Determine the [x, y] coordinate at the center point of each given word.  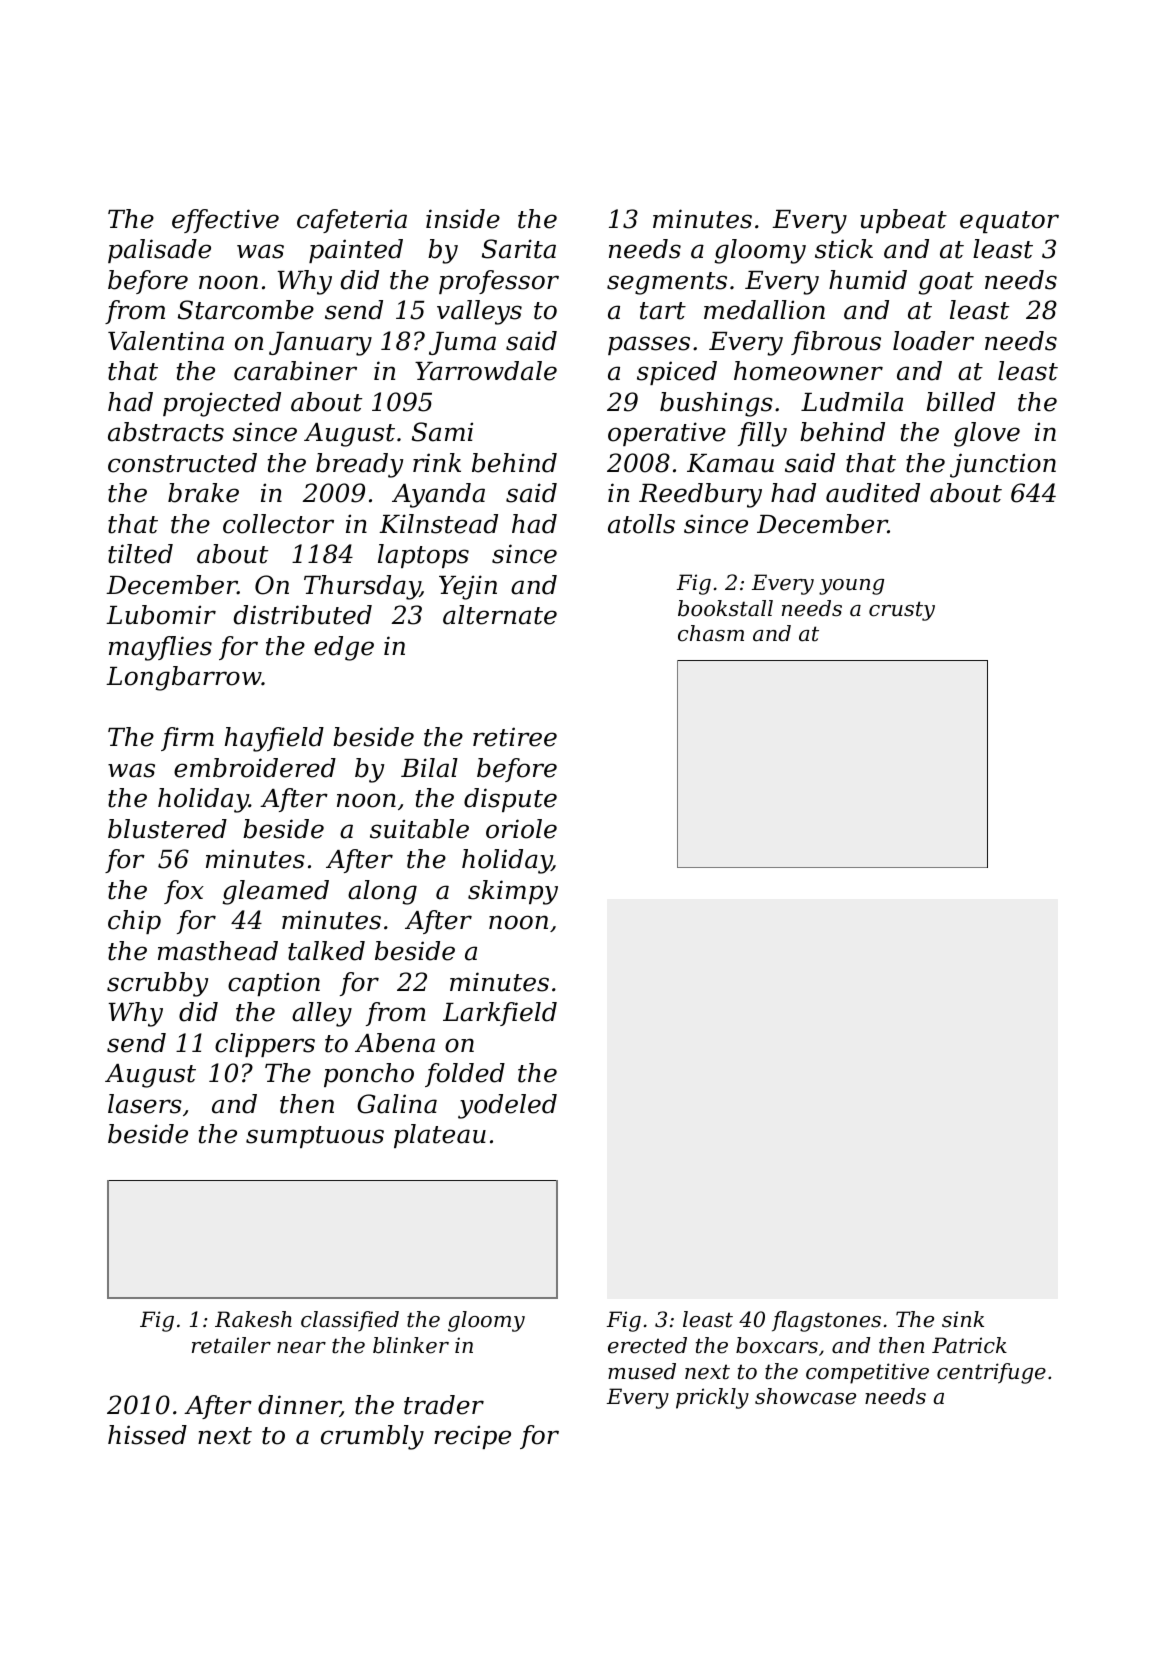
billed [960, 402]
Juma [462, 343]
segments [667, 283]
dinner [299, 1406]
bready [359, 465]
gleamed [276, 892]
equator [1009, 222]
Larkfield [500, 1014]
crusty [902, 611]
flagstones [826, 1321]
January [320, 344]
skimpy [513, 892]
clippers [265, 1045]
